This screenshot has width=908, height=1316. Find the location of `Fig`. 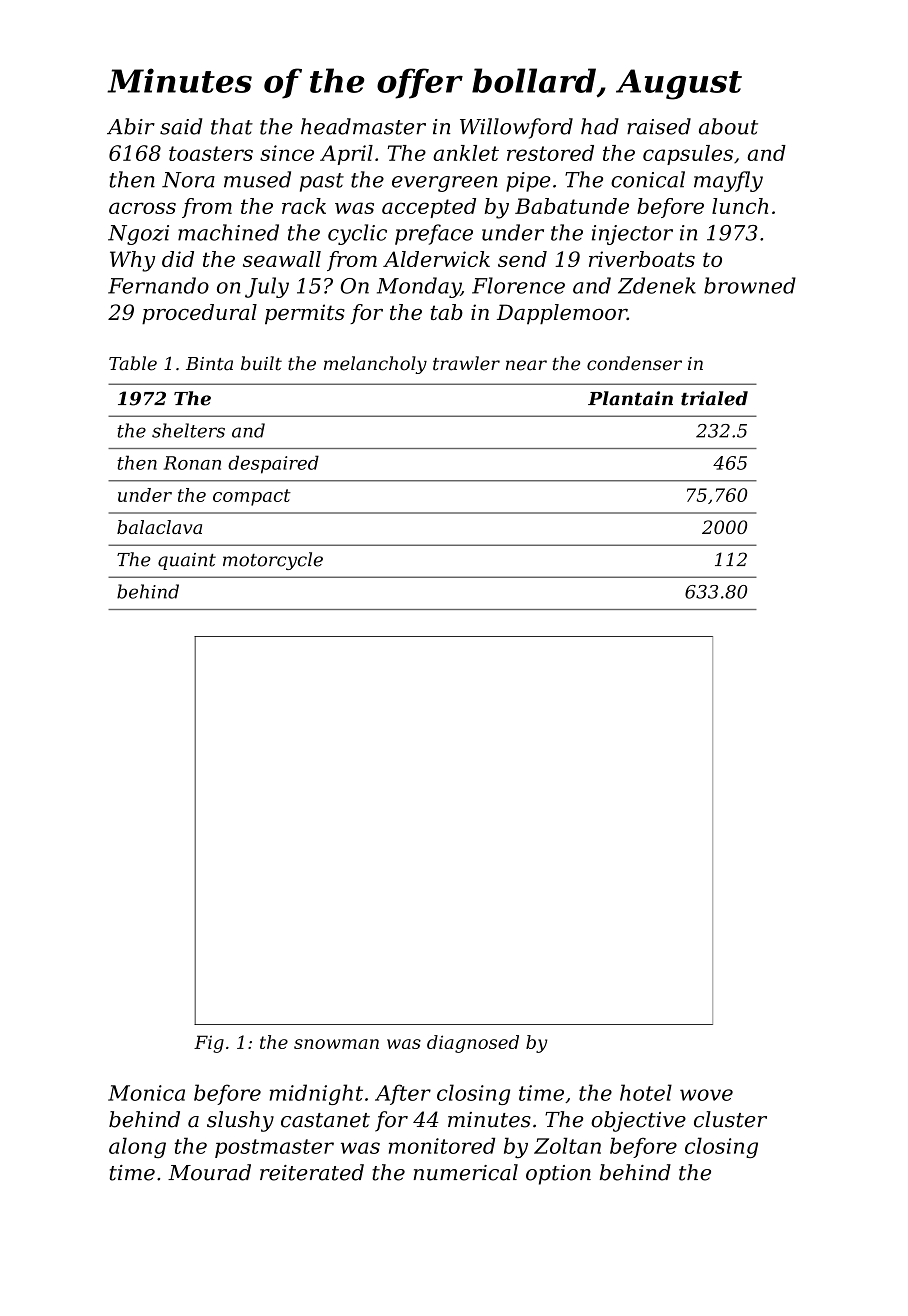

Fig is located at coordinates (209, 1044).
